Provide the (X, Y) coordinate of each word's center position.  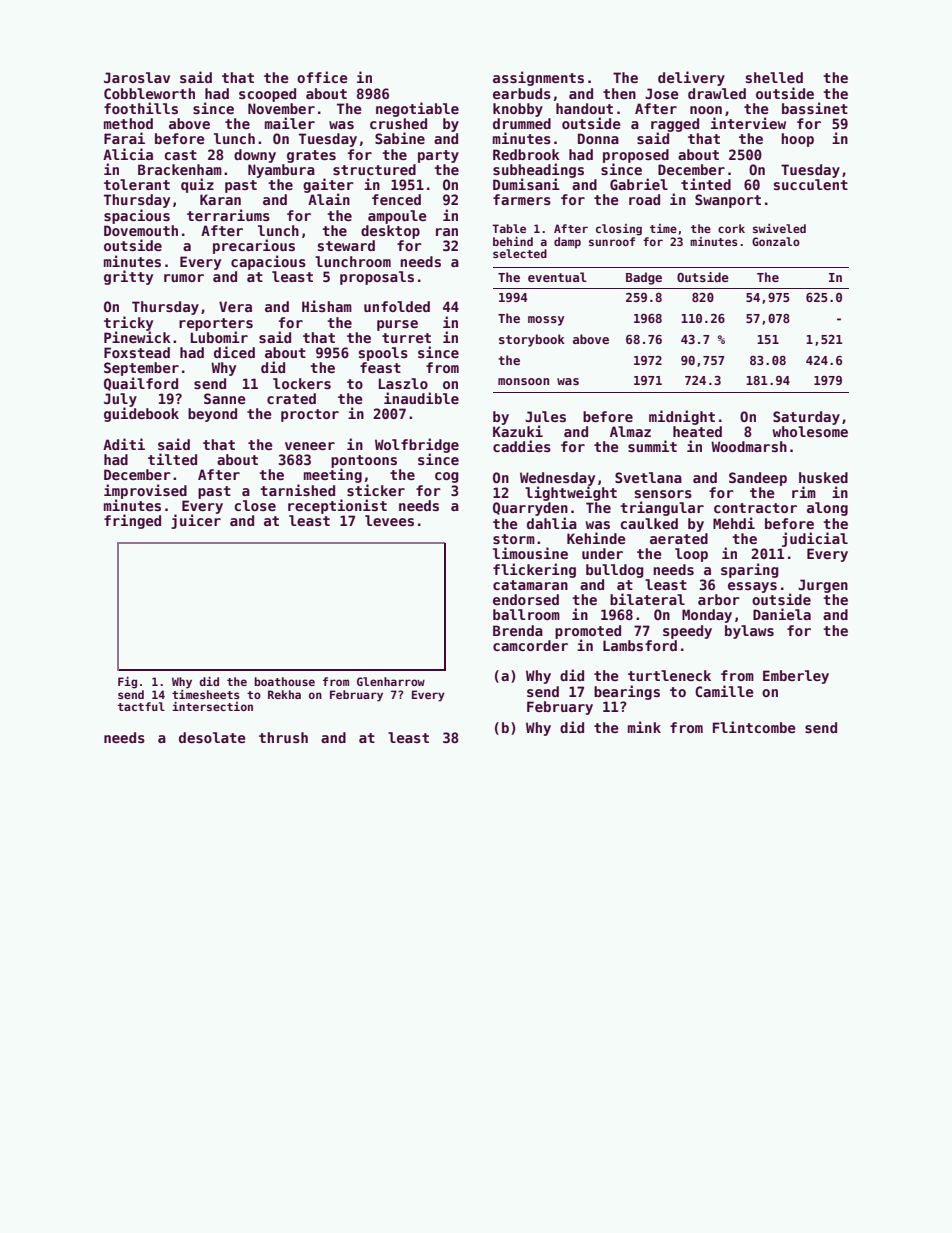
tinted (706, 184)
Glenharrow (391, 681)
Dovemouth (141, 230)
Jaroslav (137, 77)
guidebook (141, 414)
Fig (127, 683)
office (322, 77)
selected (520, 253)
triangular (662, 508)
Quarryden (530, 509)
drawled (717, 93)
